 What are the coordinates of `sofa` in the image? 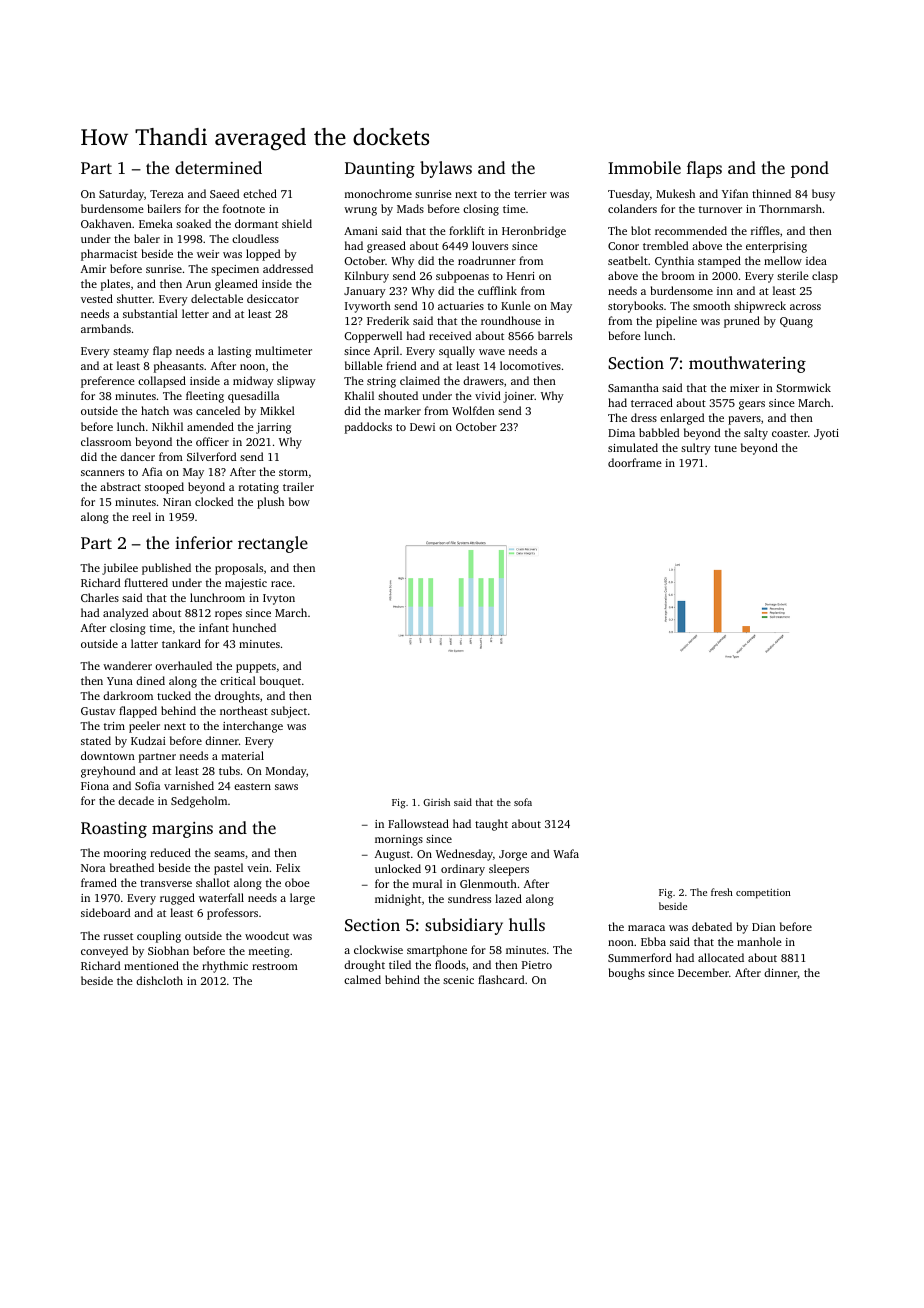 It's located at (523, 802).
